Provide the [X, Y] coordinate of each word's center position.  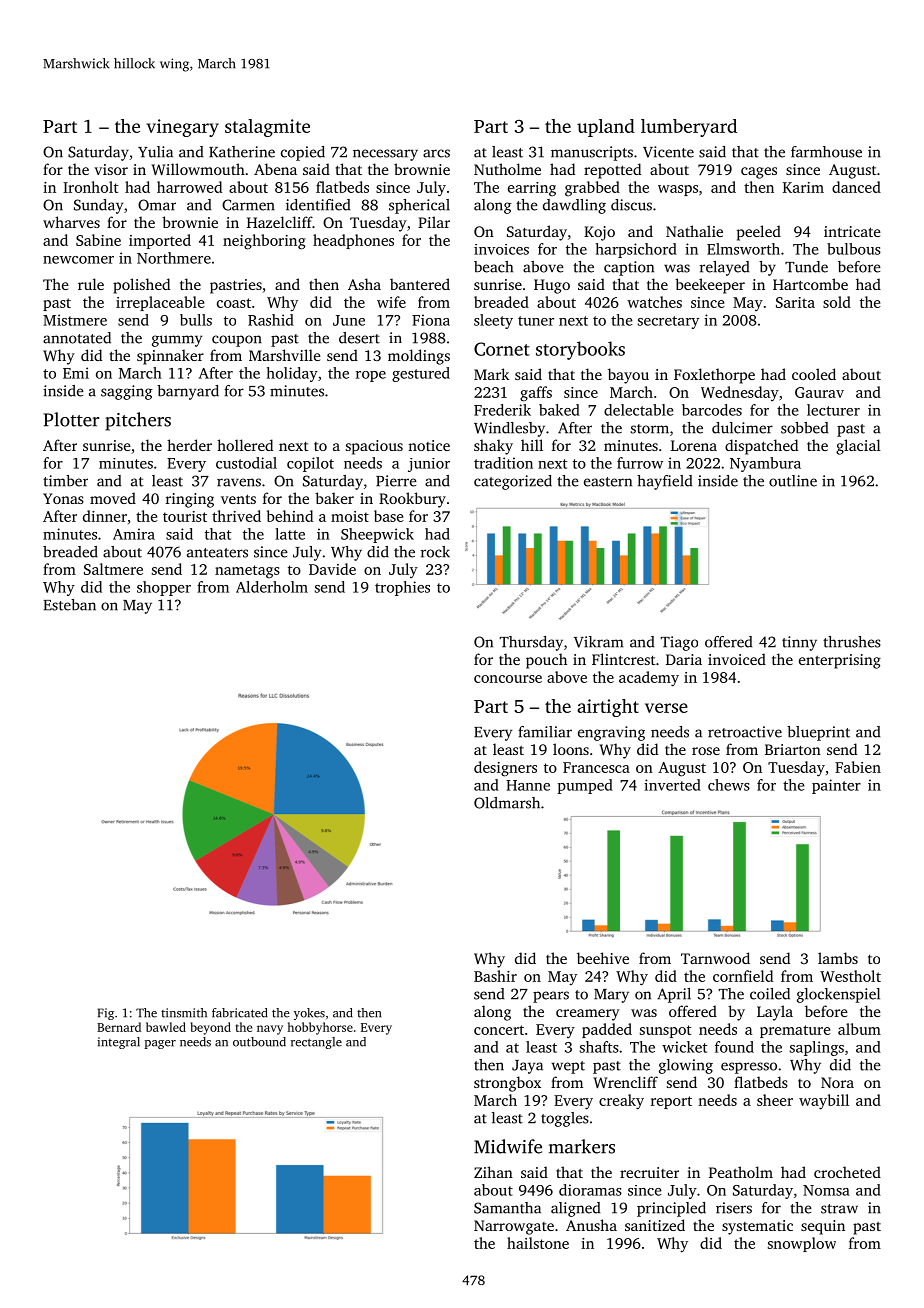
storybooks [580, 350]
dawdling [574, 206]
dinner [105, 516]
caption [629, 268]
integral [118, 1043]
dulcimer [742, 428]
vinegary [183, 128]
